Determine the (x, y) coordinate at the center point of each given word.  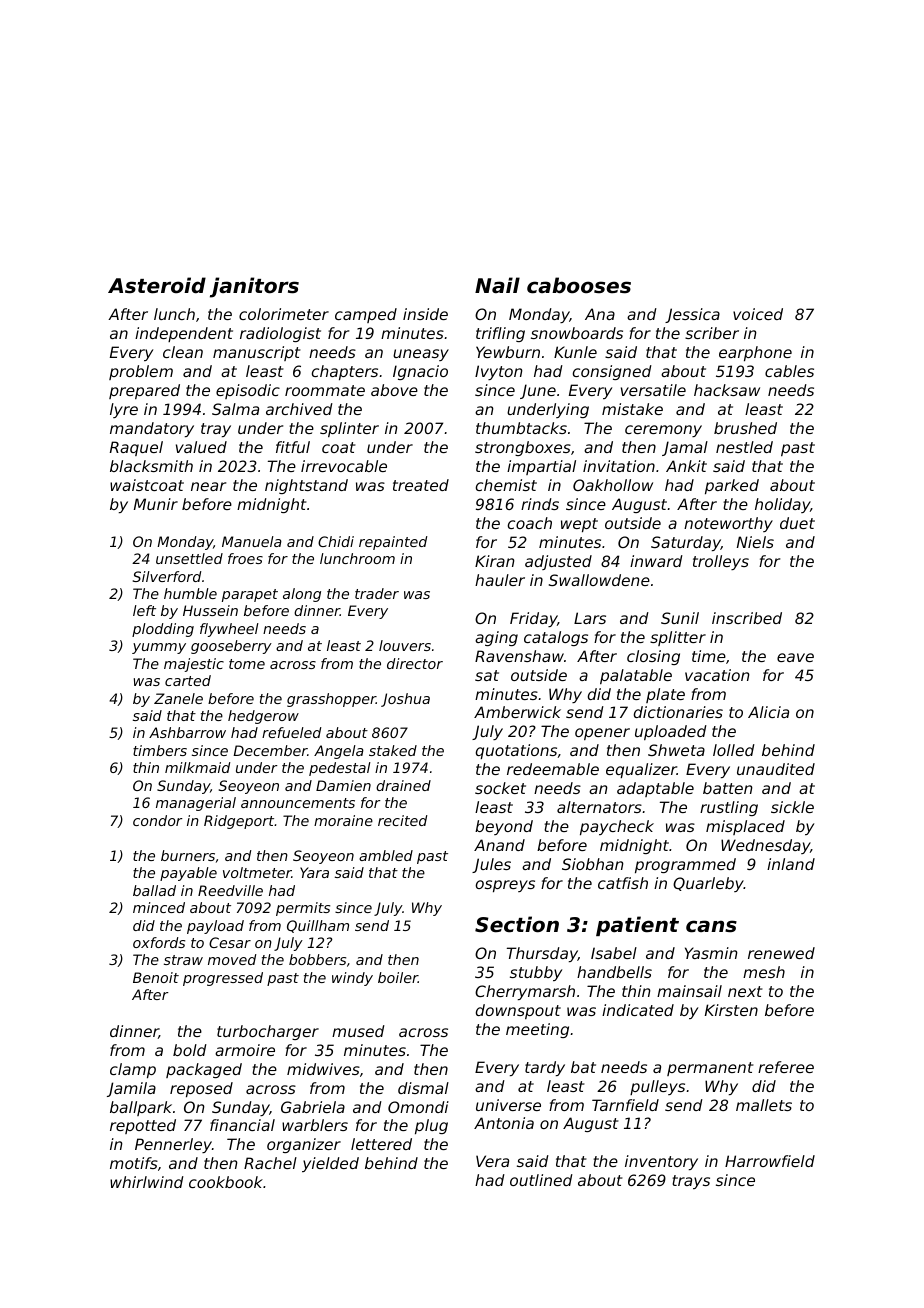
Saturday (686, 543)
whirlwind (147, 1182)
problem (141, 372)
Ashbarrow (187, 732)
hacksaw (727, 390)
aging (496, 638)
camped (366, 315)
